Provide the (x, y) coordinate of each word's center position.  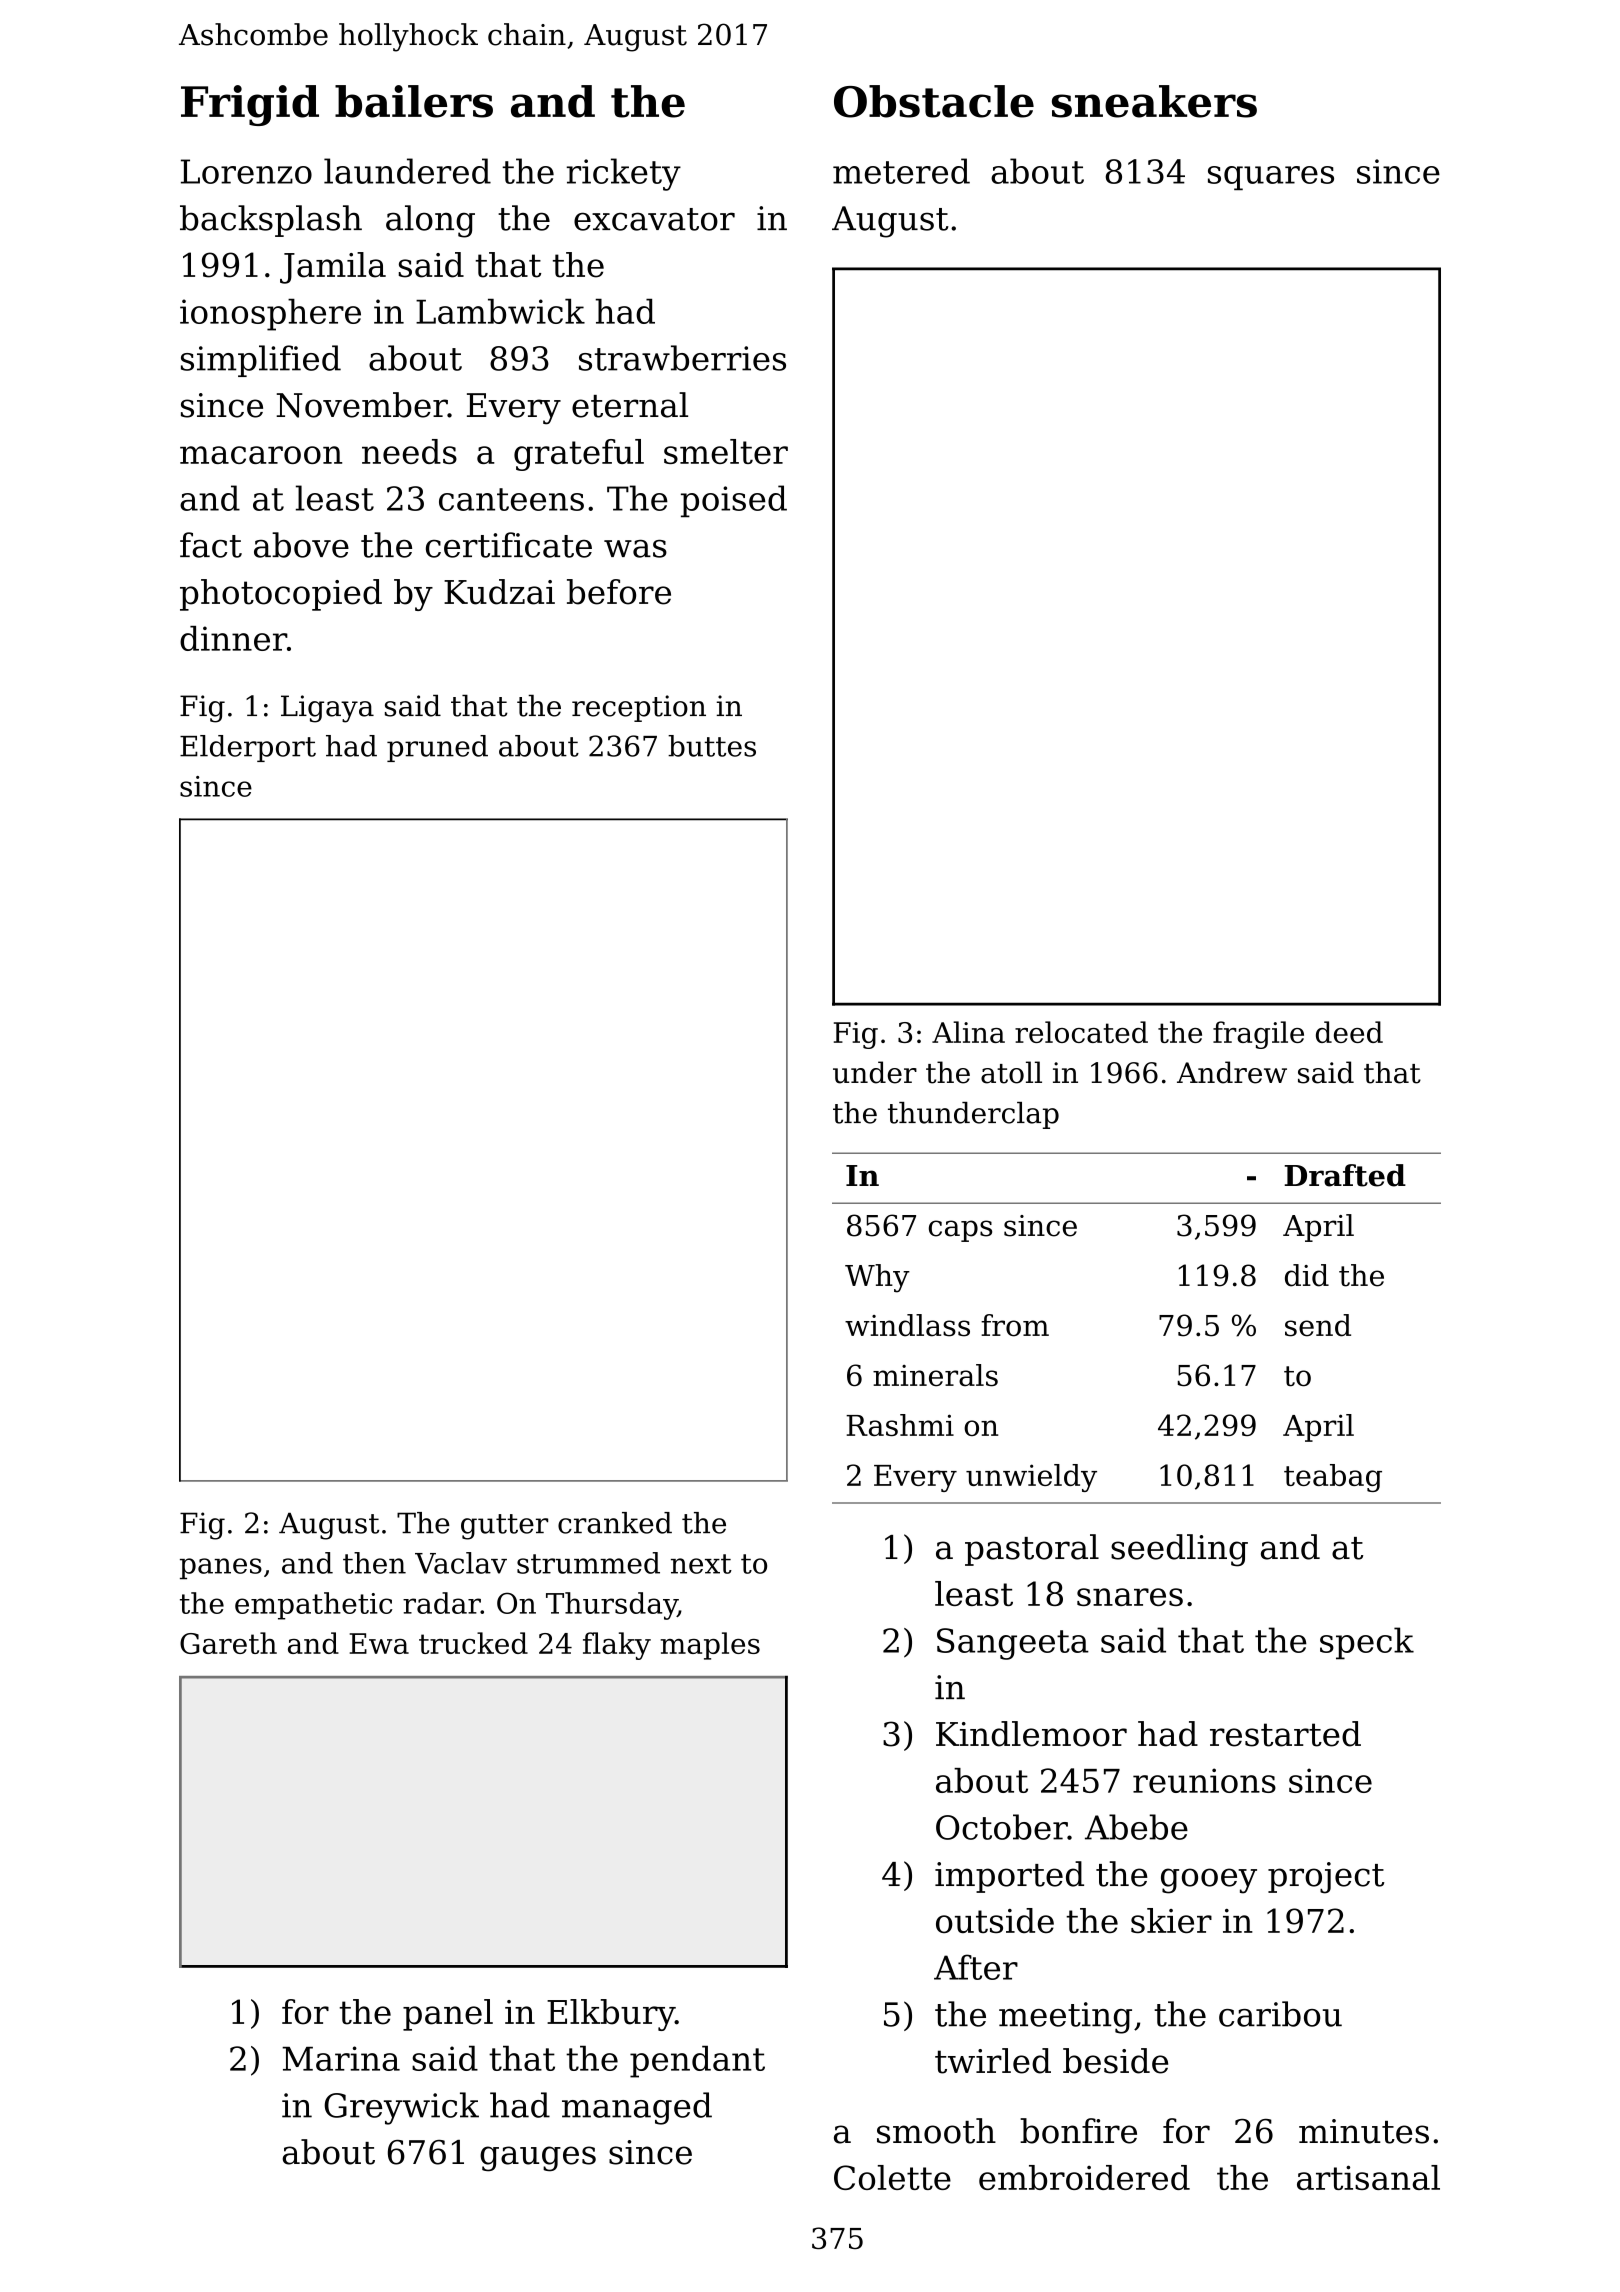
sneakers (1154, 101)
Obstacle (934, 101)
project (1326, 1878)
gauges (538, 2159)
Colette (892, 2177)
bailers (414, 101)
